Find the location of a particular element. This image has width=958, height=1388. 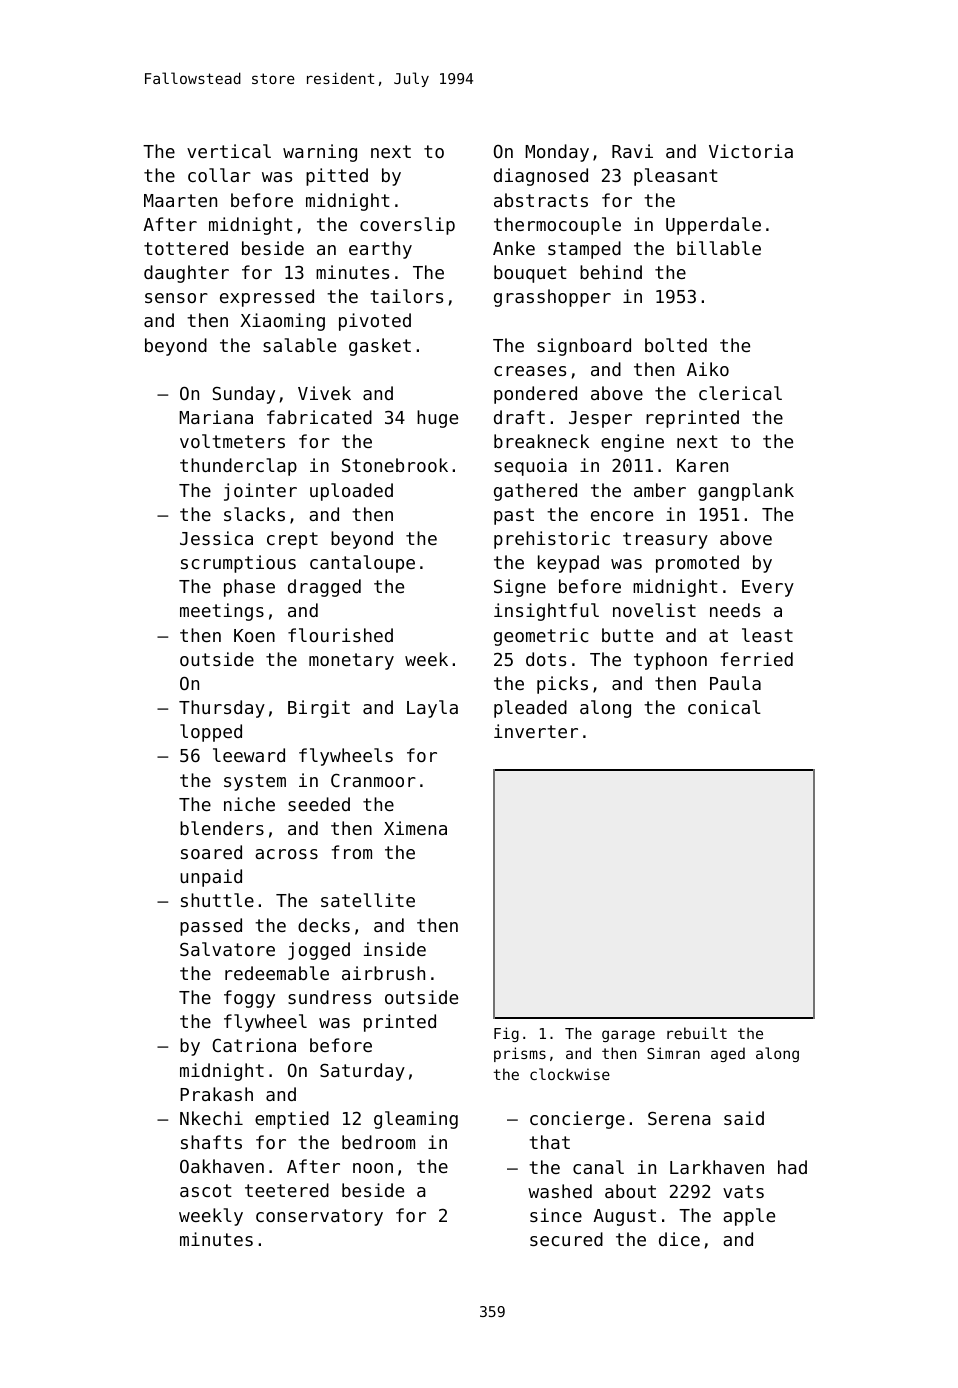

emptied is located at coordinates (292, 1120).
